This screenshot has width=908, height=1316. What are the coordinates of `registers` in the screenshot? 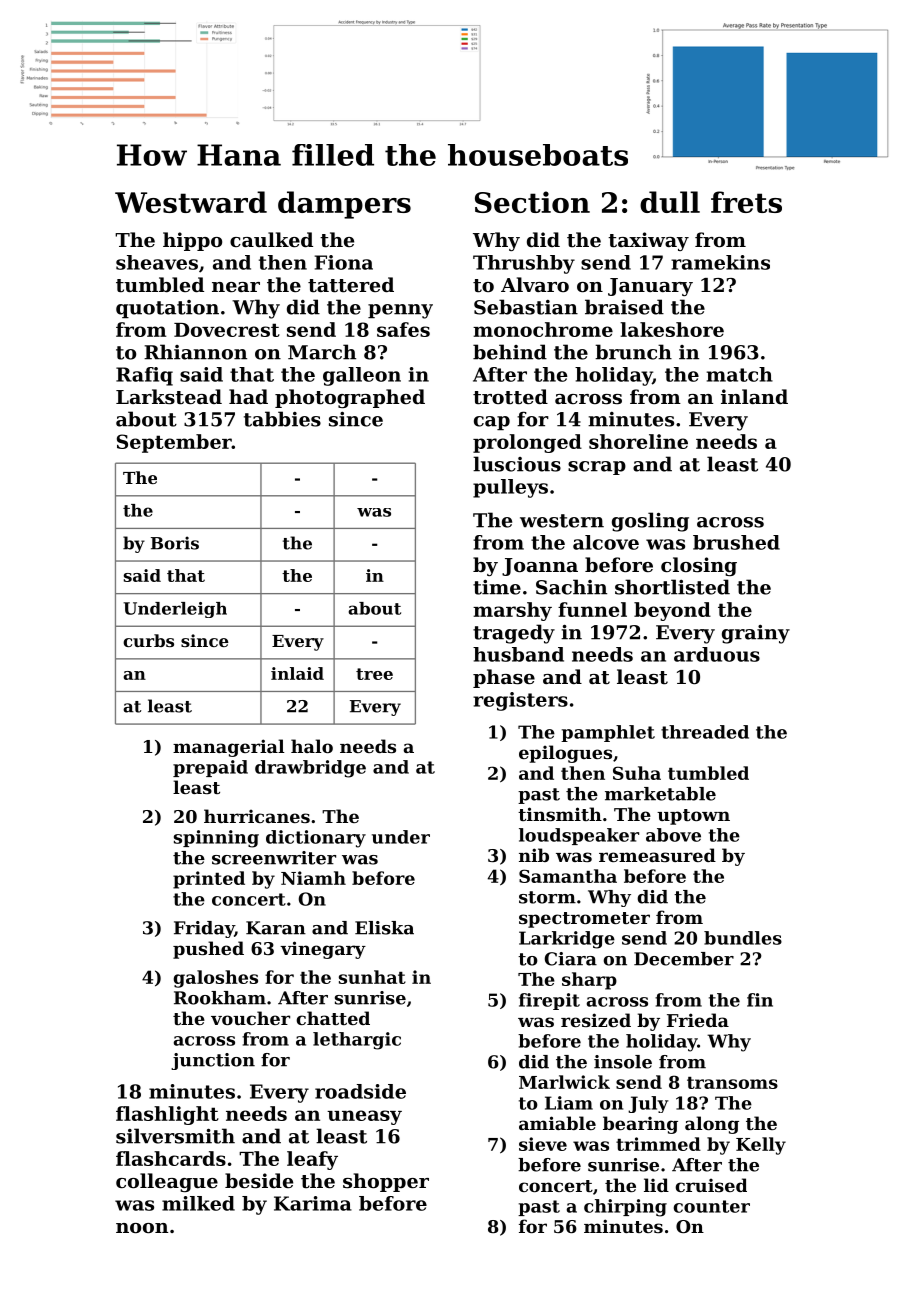 It's located at (520, 701).
